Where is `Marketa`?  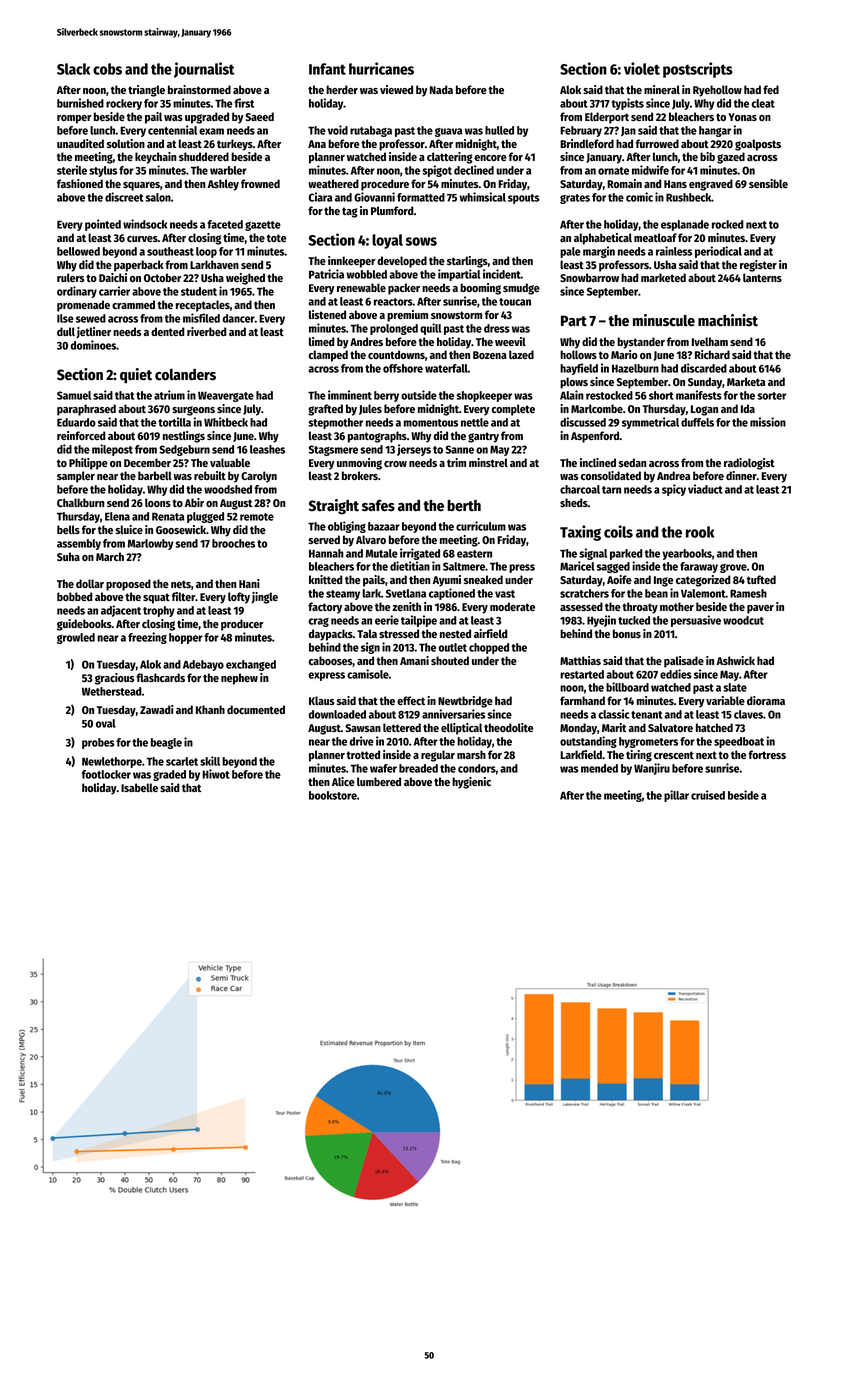 Marketa is located at coordinates (746, 381).
